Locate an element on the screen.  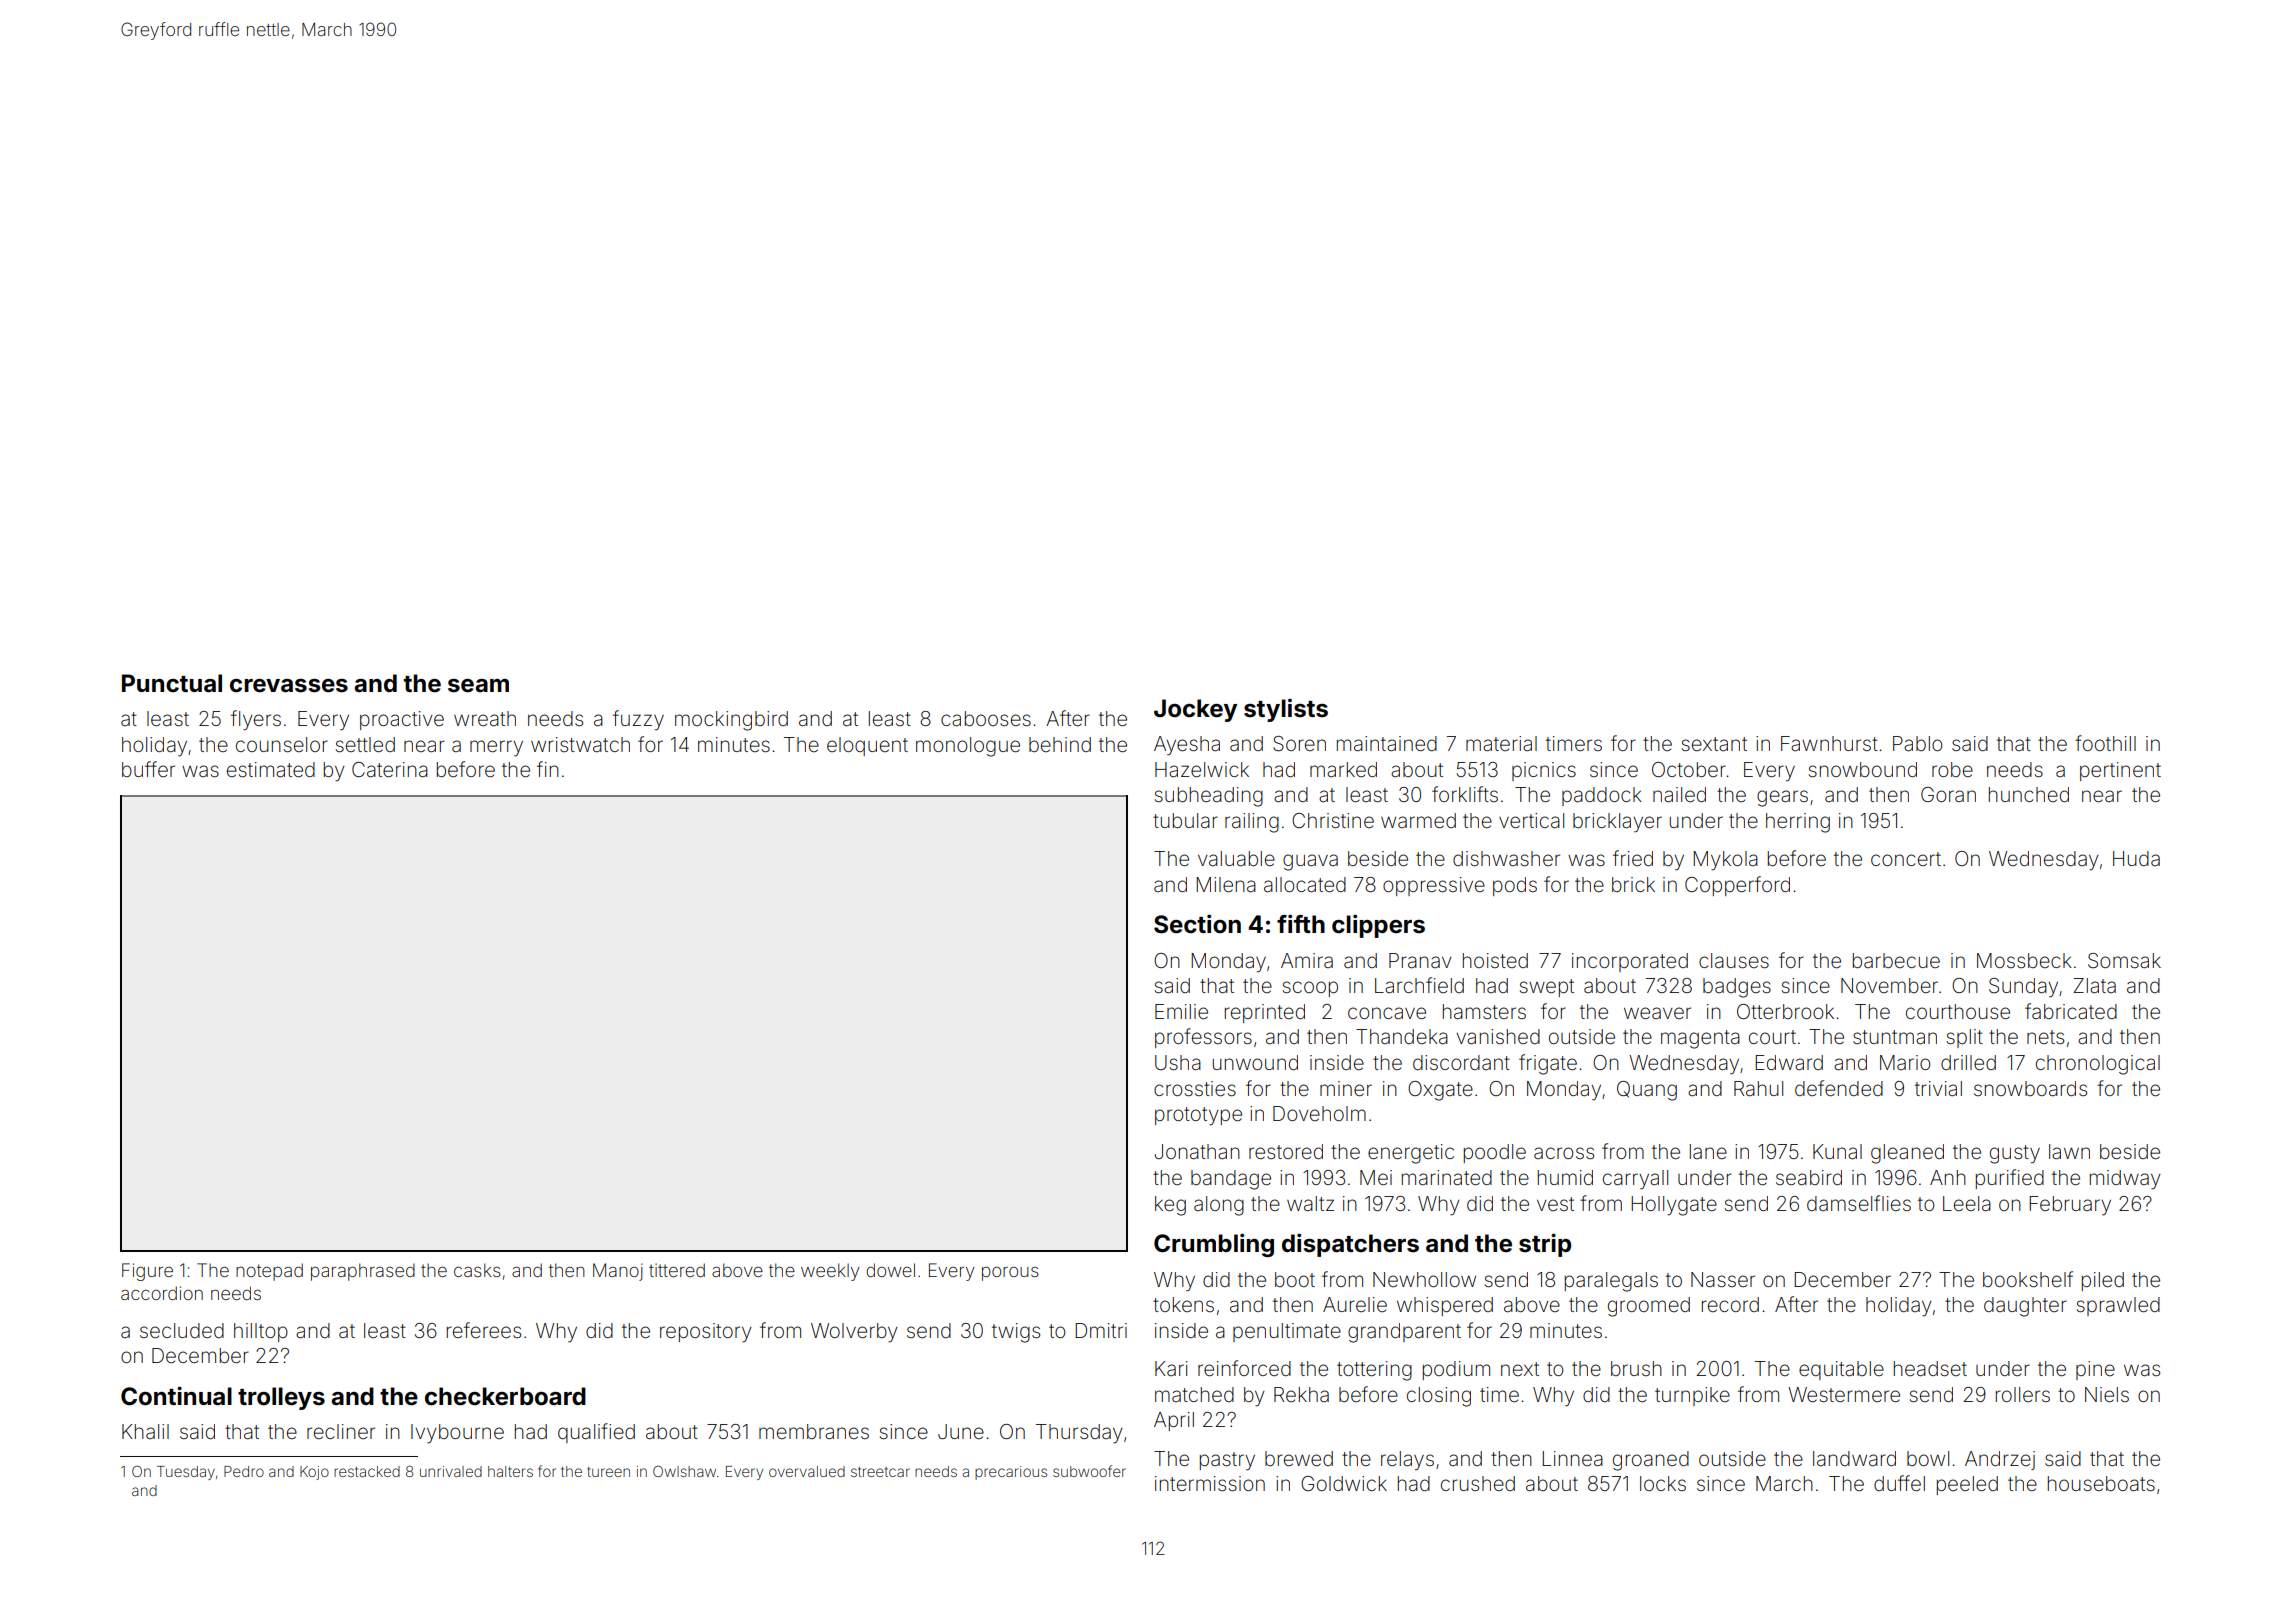
concert is located at coordinates (1906, 859).
